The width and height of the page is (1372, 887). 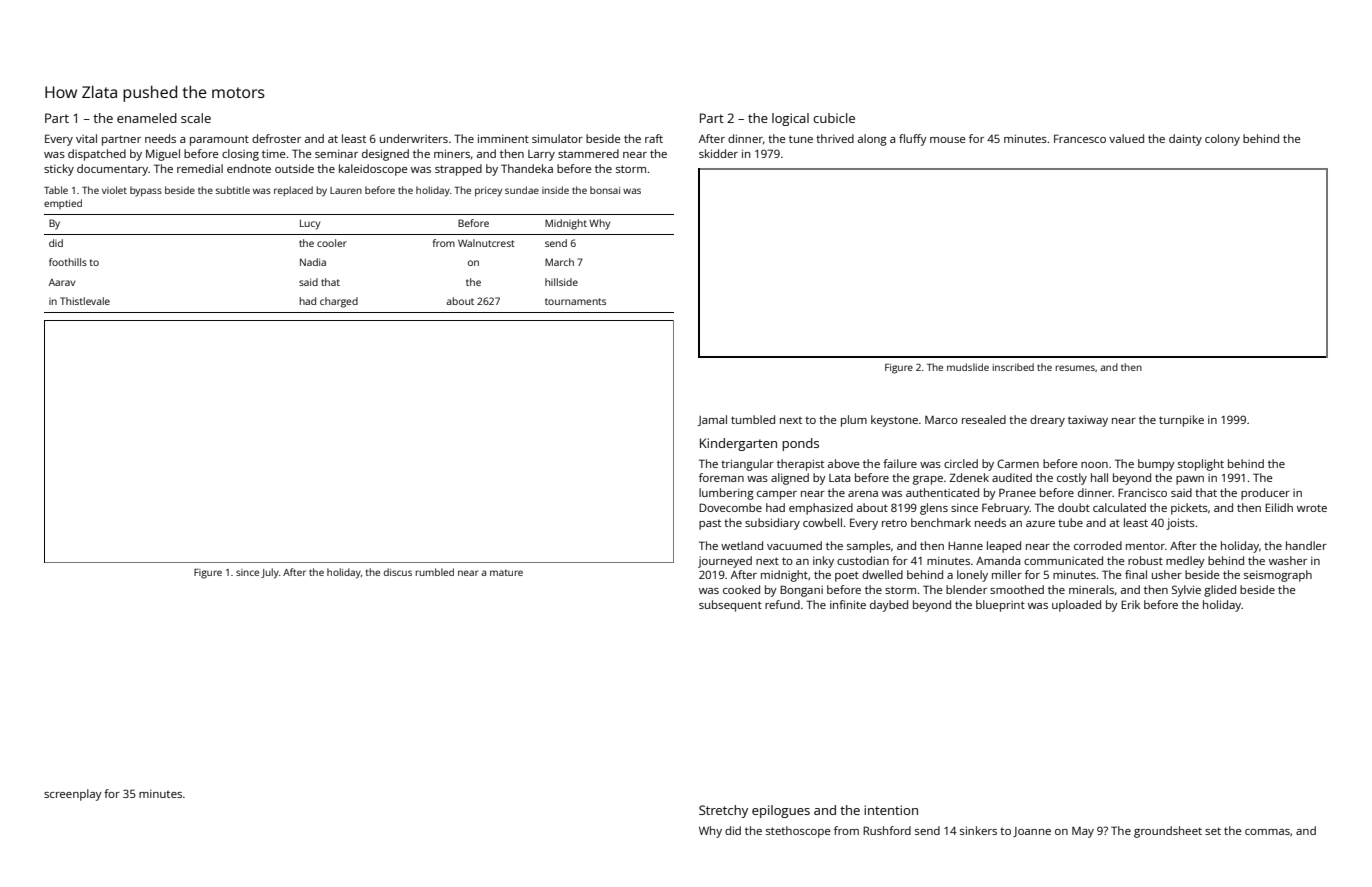 I want to click on screenplay, so click(x=73, y=795).
